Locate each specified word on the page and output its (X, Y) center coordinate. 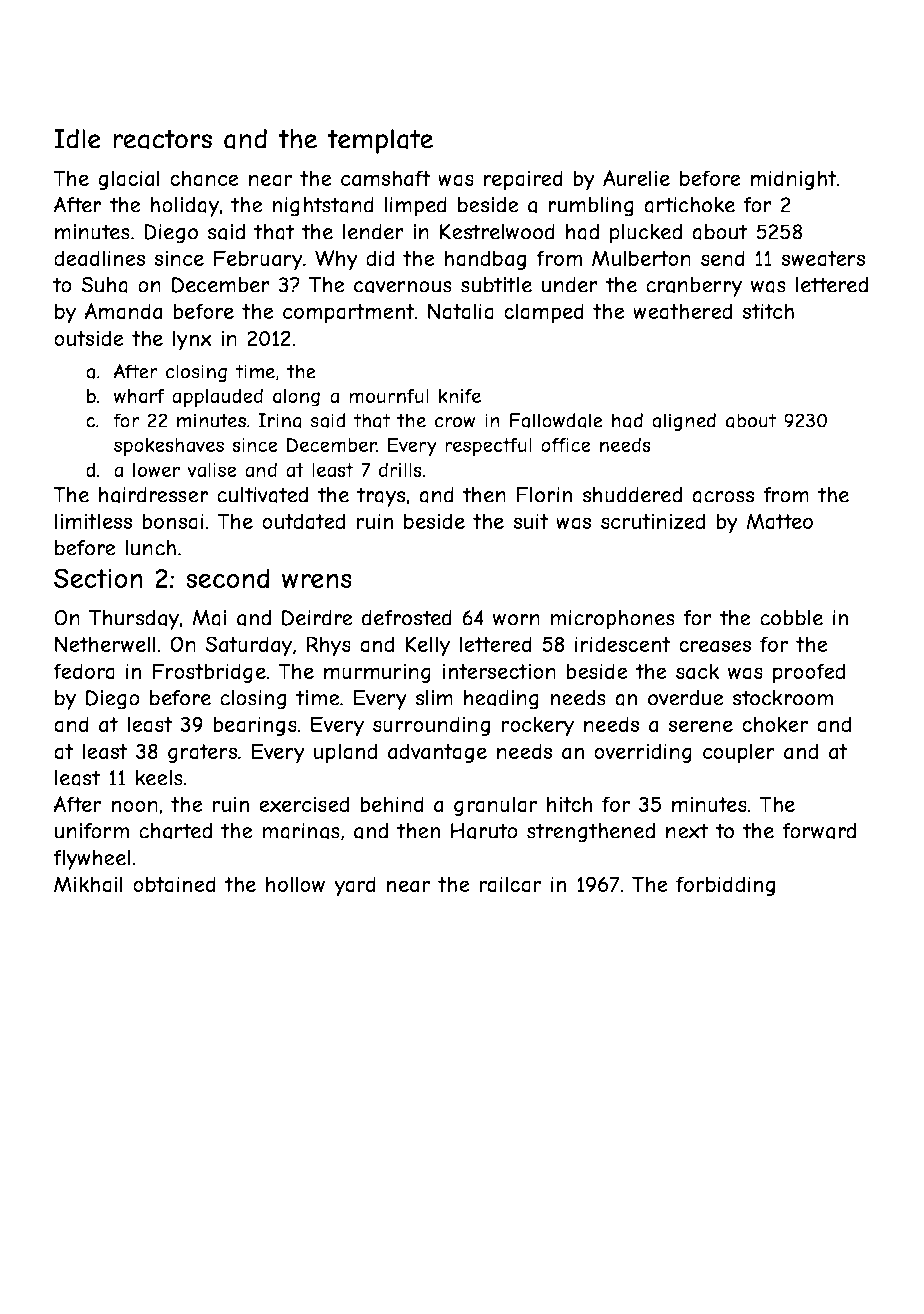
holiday (184, 207)
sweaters (823, 259)
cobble (791, 618)
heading (501, 700)
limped (415, 207)
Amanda (123, 311)
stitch (768, 311)
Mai (209, 618)
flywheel (92, 860)
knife (460, 396)
